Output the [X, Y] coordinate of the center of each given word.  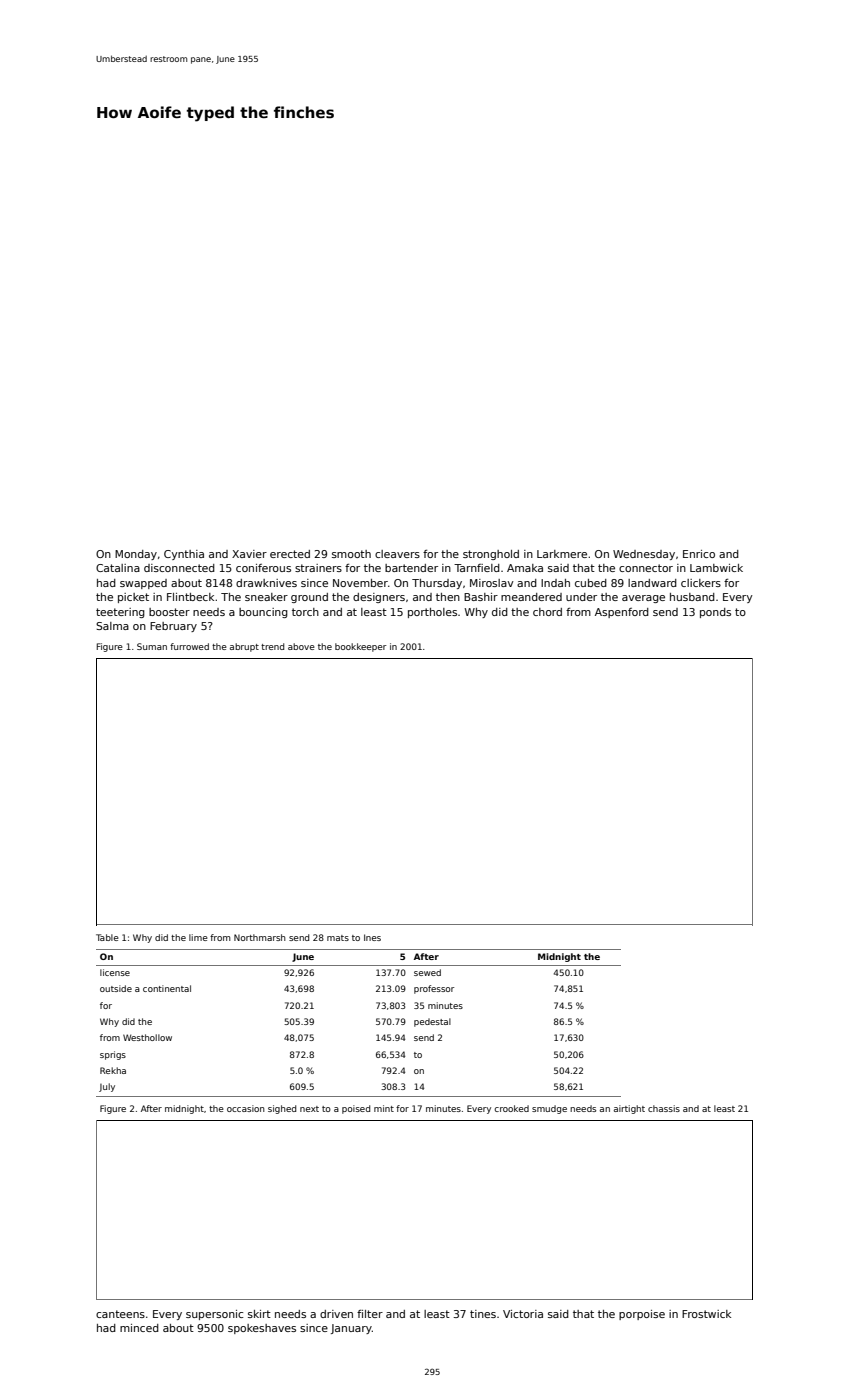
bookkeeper [361, 647]
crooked [511, 1108]
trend [272, 646]
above [301, 646]
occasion [246, 1108]
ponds [715, 613]
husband [692, 597]
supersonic [214, 1315]
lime [198, 937]
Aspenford [622, 613]
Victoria [523, 1314]
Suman [152, 646]
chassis [664, 1108]
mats [338, 938]
